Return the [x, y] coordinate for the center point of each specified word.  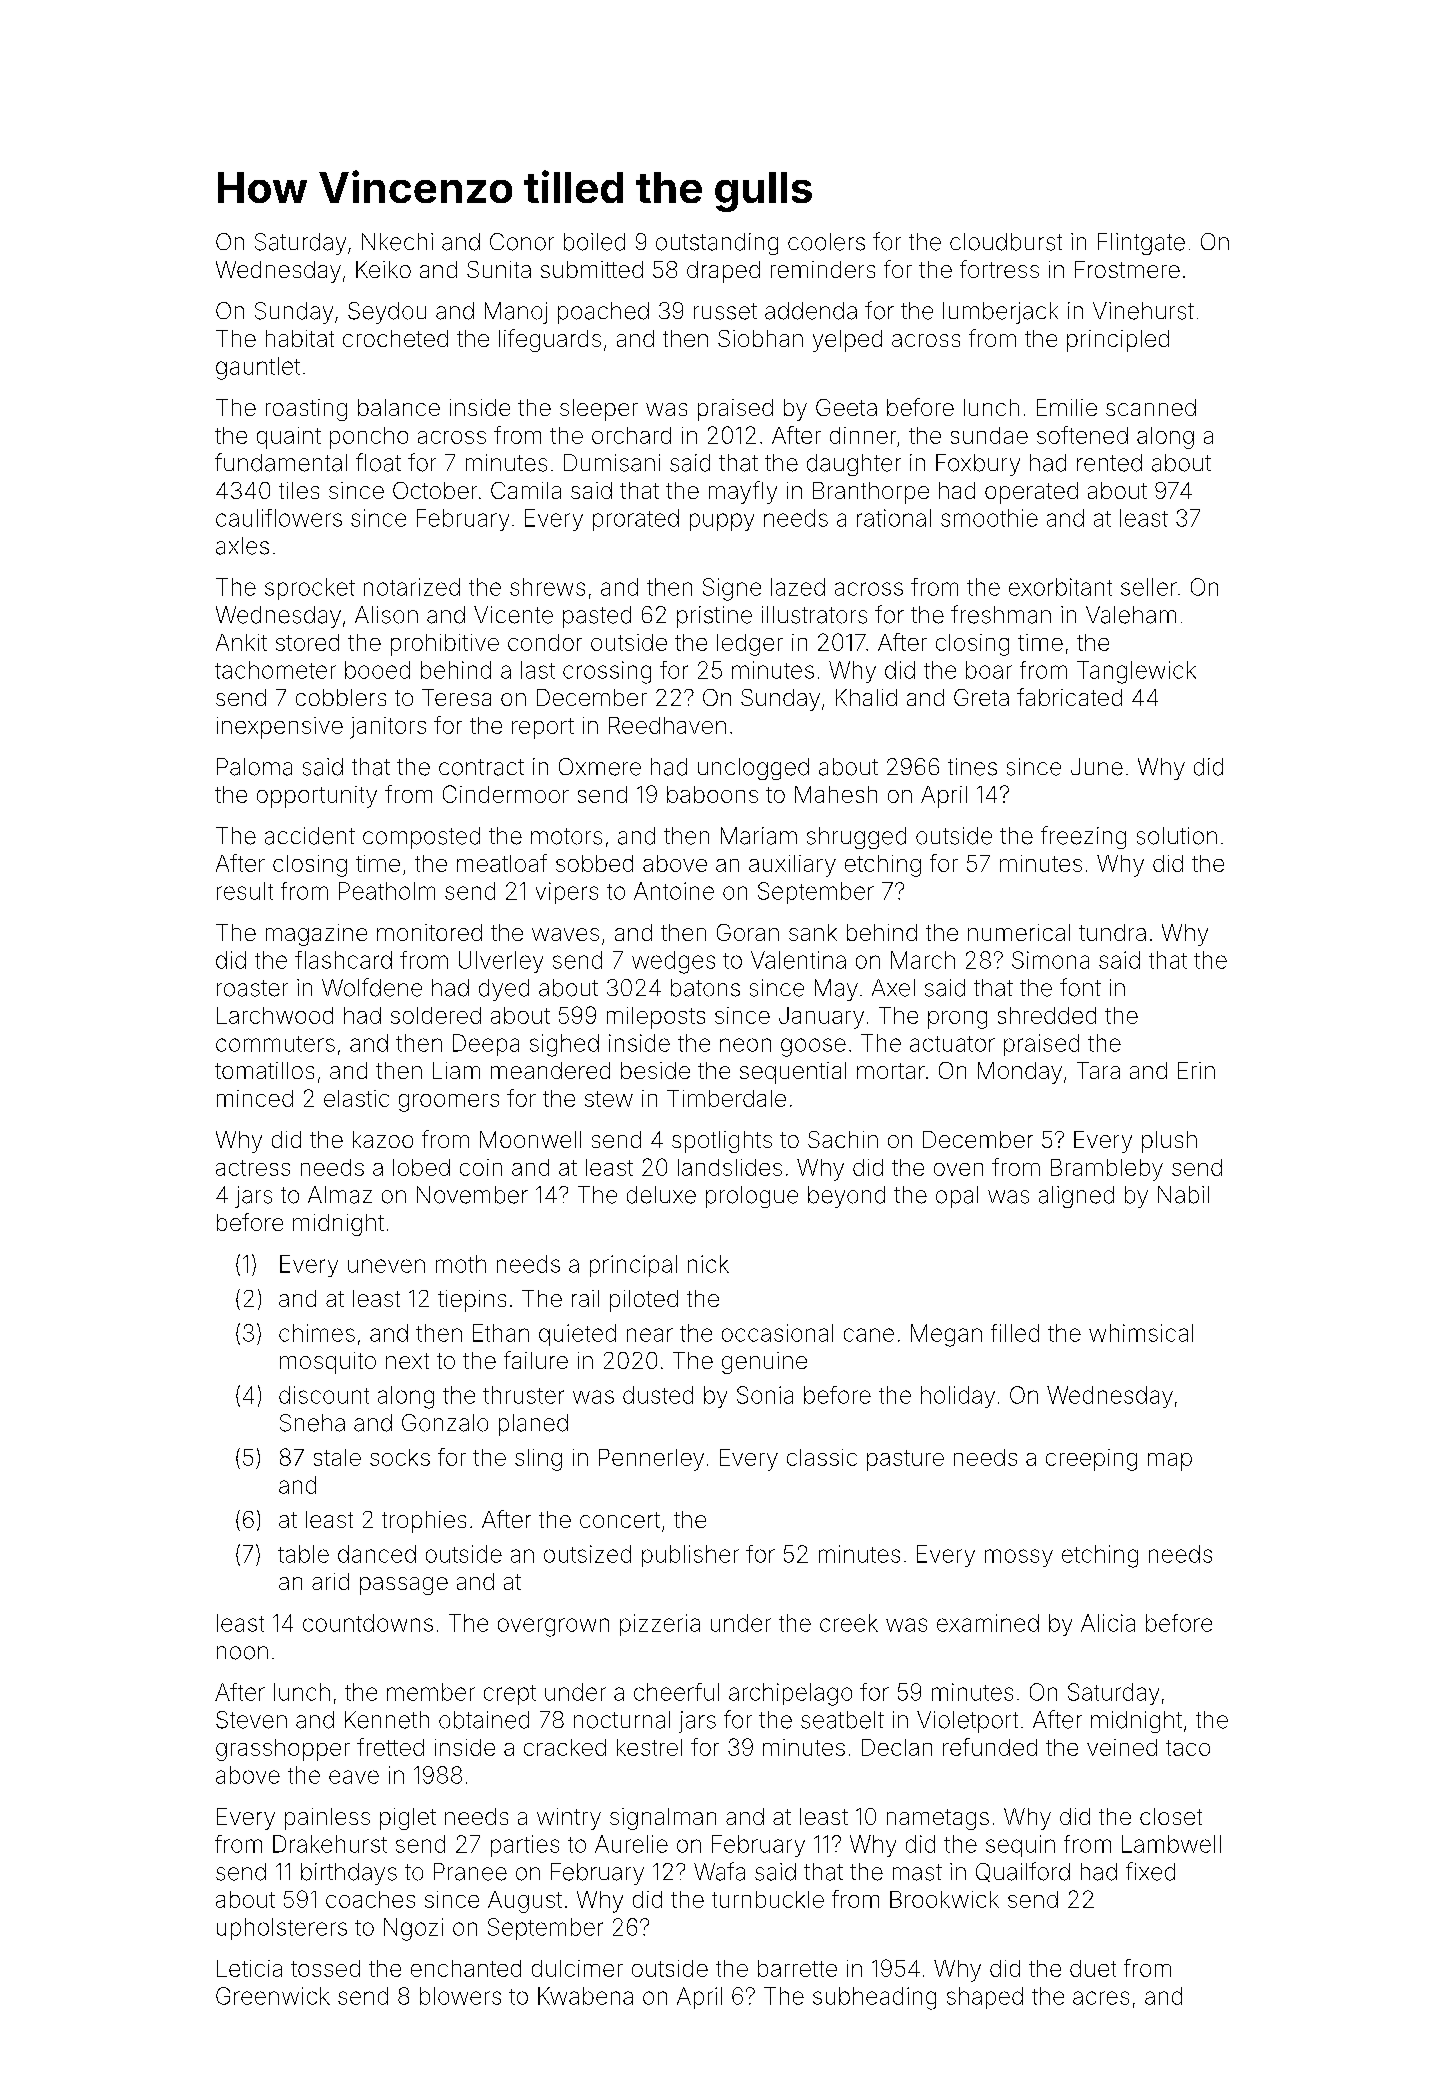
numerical [1019, 932]
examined [988, 1623]
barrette [797, 1968]
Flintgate [1141, 244]
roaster [252, 988]
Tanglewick [1136, 672]
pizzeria [660, 1625]
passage [404, 1586]
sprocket [310, 589]
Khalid [866, 697]
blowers [460, 1996]
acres [1101, 1998]
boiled [594, 242]
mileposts [656, 1018]
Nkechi [397, 242]
